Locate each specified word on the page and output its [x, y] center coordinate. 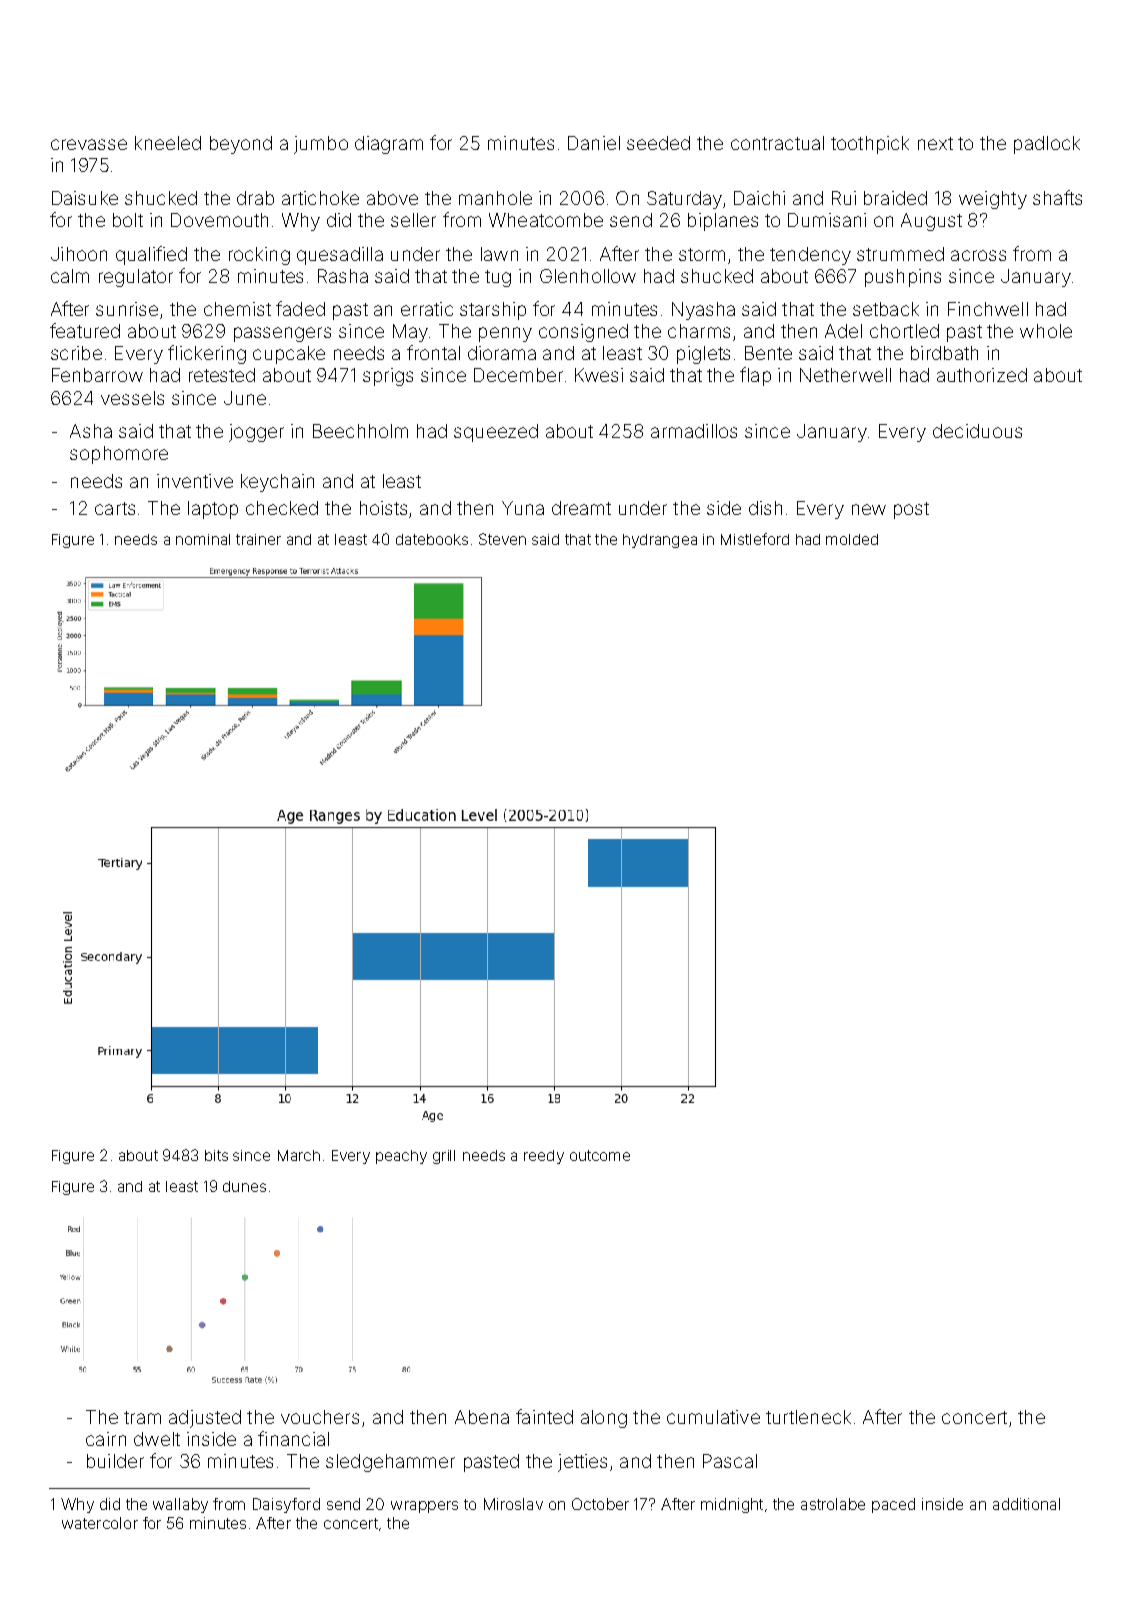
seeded [658, 143]
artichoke [320, 198]
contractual [777, 143]
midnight [732, 1505]
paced [893, 1505]
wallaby [180, 1505]
